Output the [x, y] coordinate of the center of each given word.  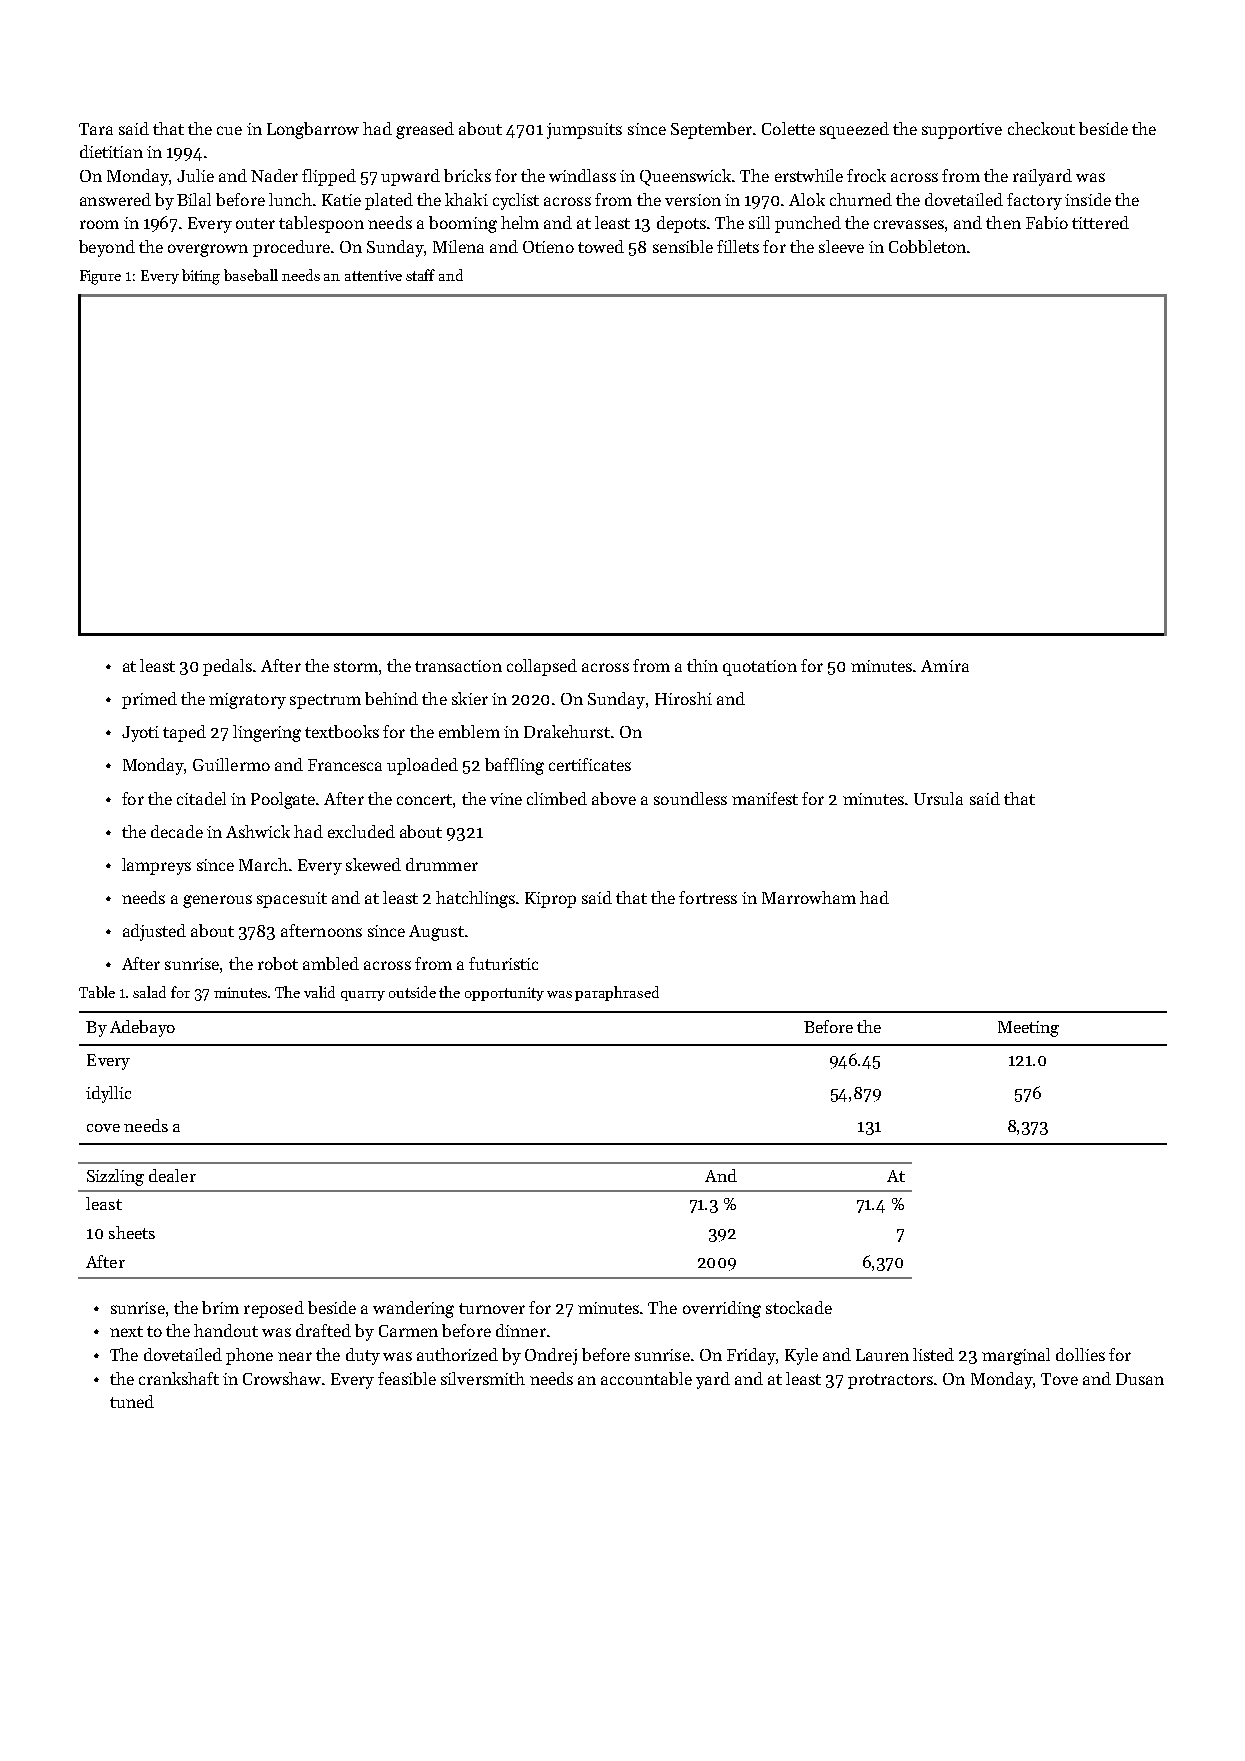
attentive [373, 275]
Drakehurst [567, 731]
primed [149, 700]
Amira [945, 666]
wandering [413, 1309]
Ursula [938, 798]
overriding [722, 1309]
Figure [100, 277]
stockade [799, 1307]
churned [861, 199]
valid [319, 992]
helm [520, 222]
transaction [458, 666]
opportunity [504, 994]
